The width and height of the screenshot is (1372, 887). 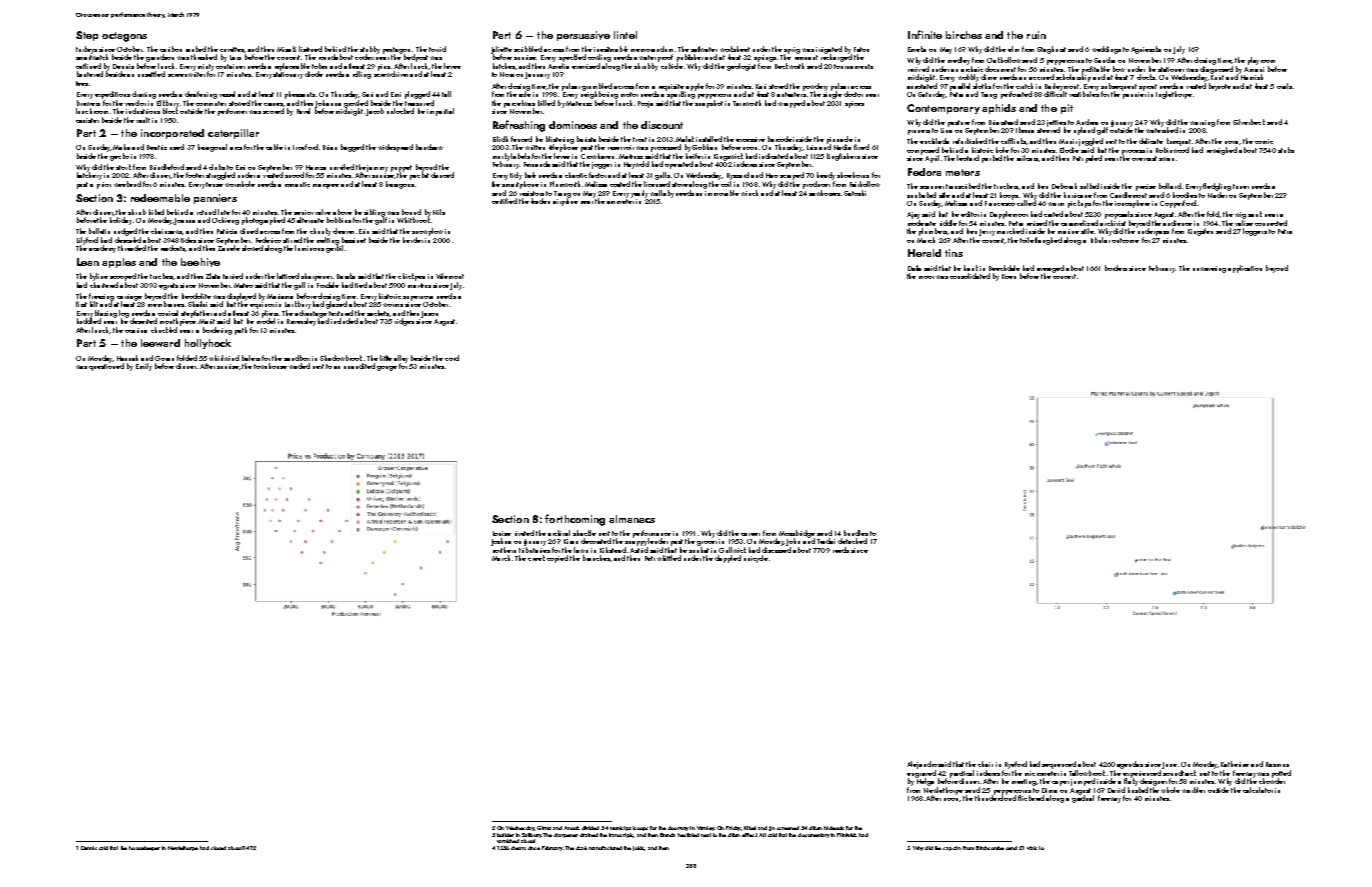 I want to click on housekeeper, so click(x=144, y=848).
